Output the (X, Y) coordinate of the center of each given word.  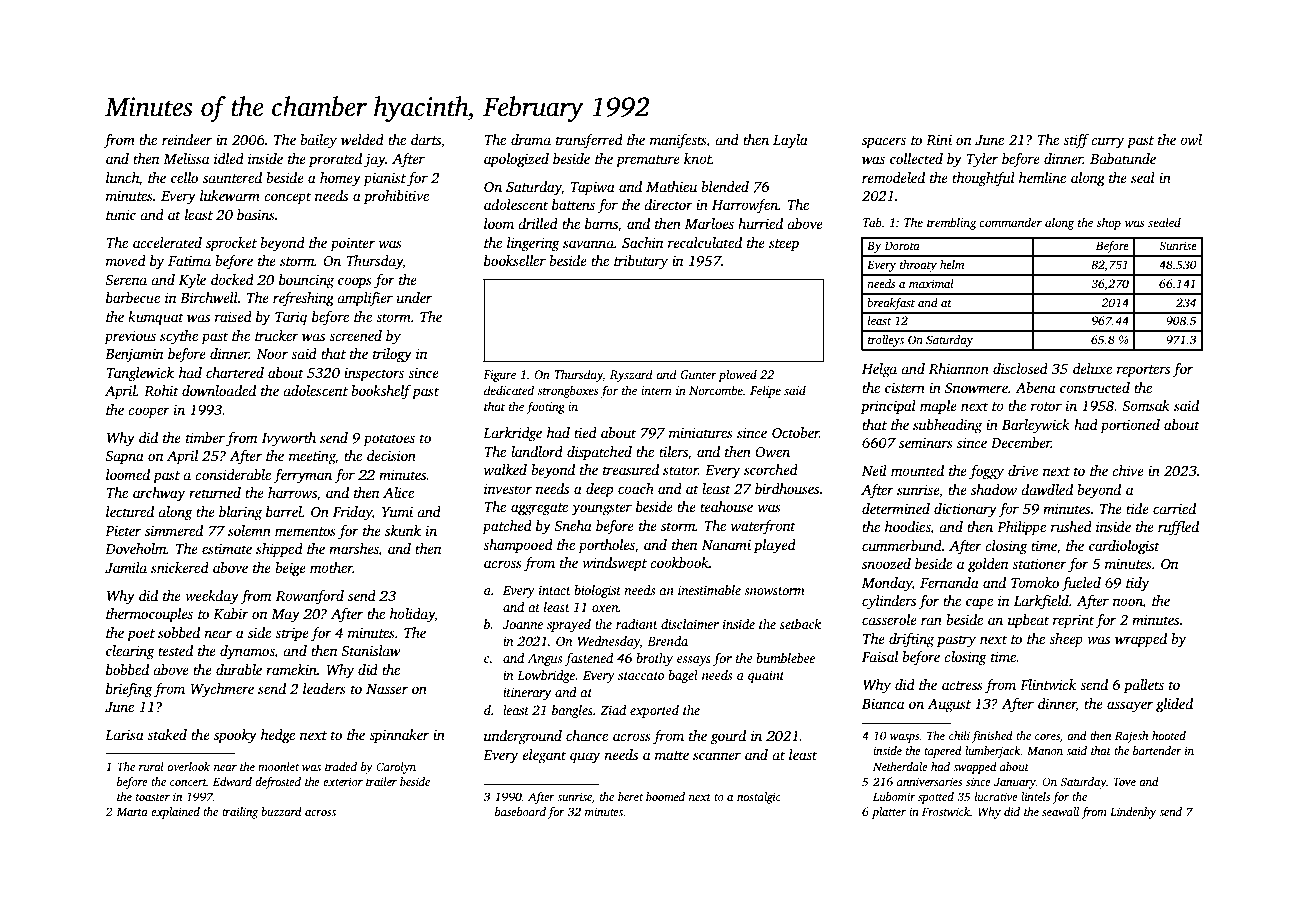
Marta (132, 812)
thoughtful (983, 179)
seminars (926, 442)
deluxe (1092, 368)
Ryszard (631, 375)
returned (215, 492)
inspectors (374, 375)
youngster (601, 509)
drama (531, 139)
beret (630, 796)
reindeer (187, 139)
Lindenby (1133, 813)
